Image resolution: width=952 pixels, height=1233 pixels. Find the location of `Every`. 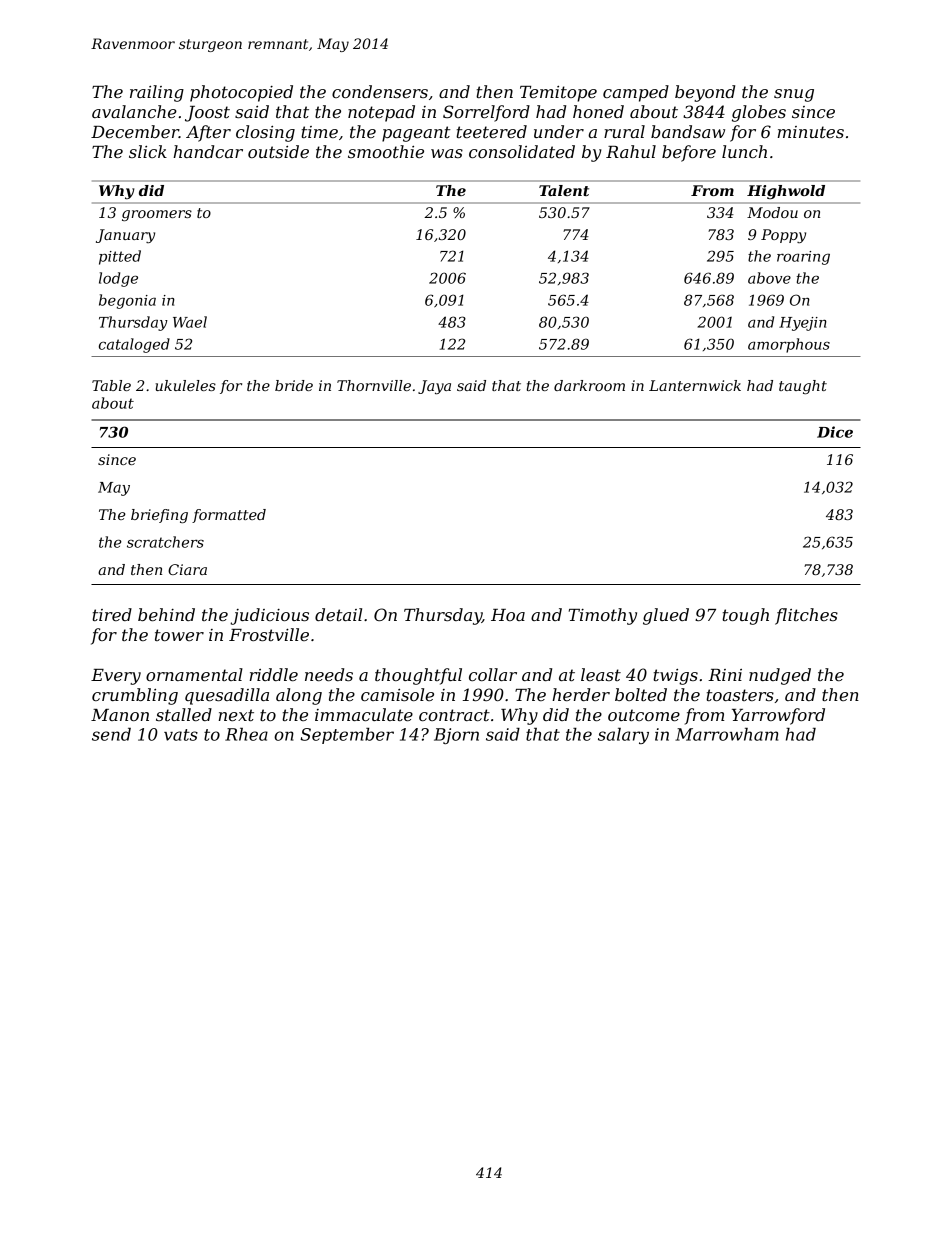

Every is located at coordinates (116, 677).
